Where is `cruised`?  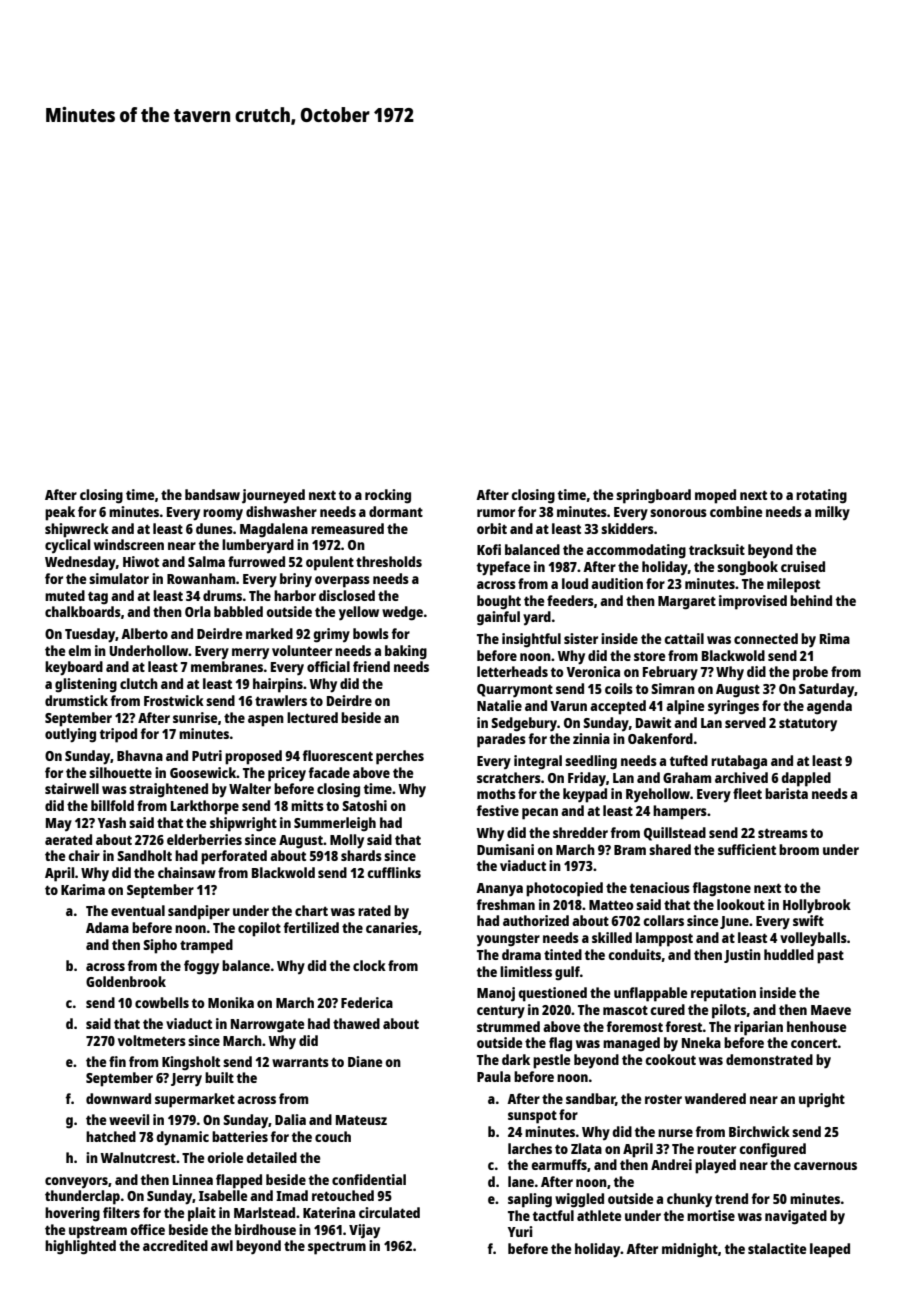 cruised is located at coordinates (803, 566).
